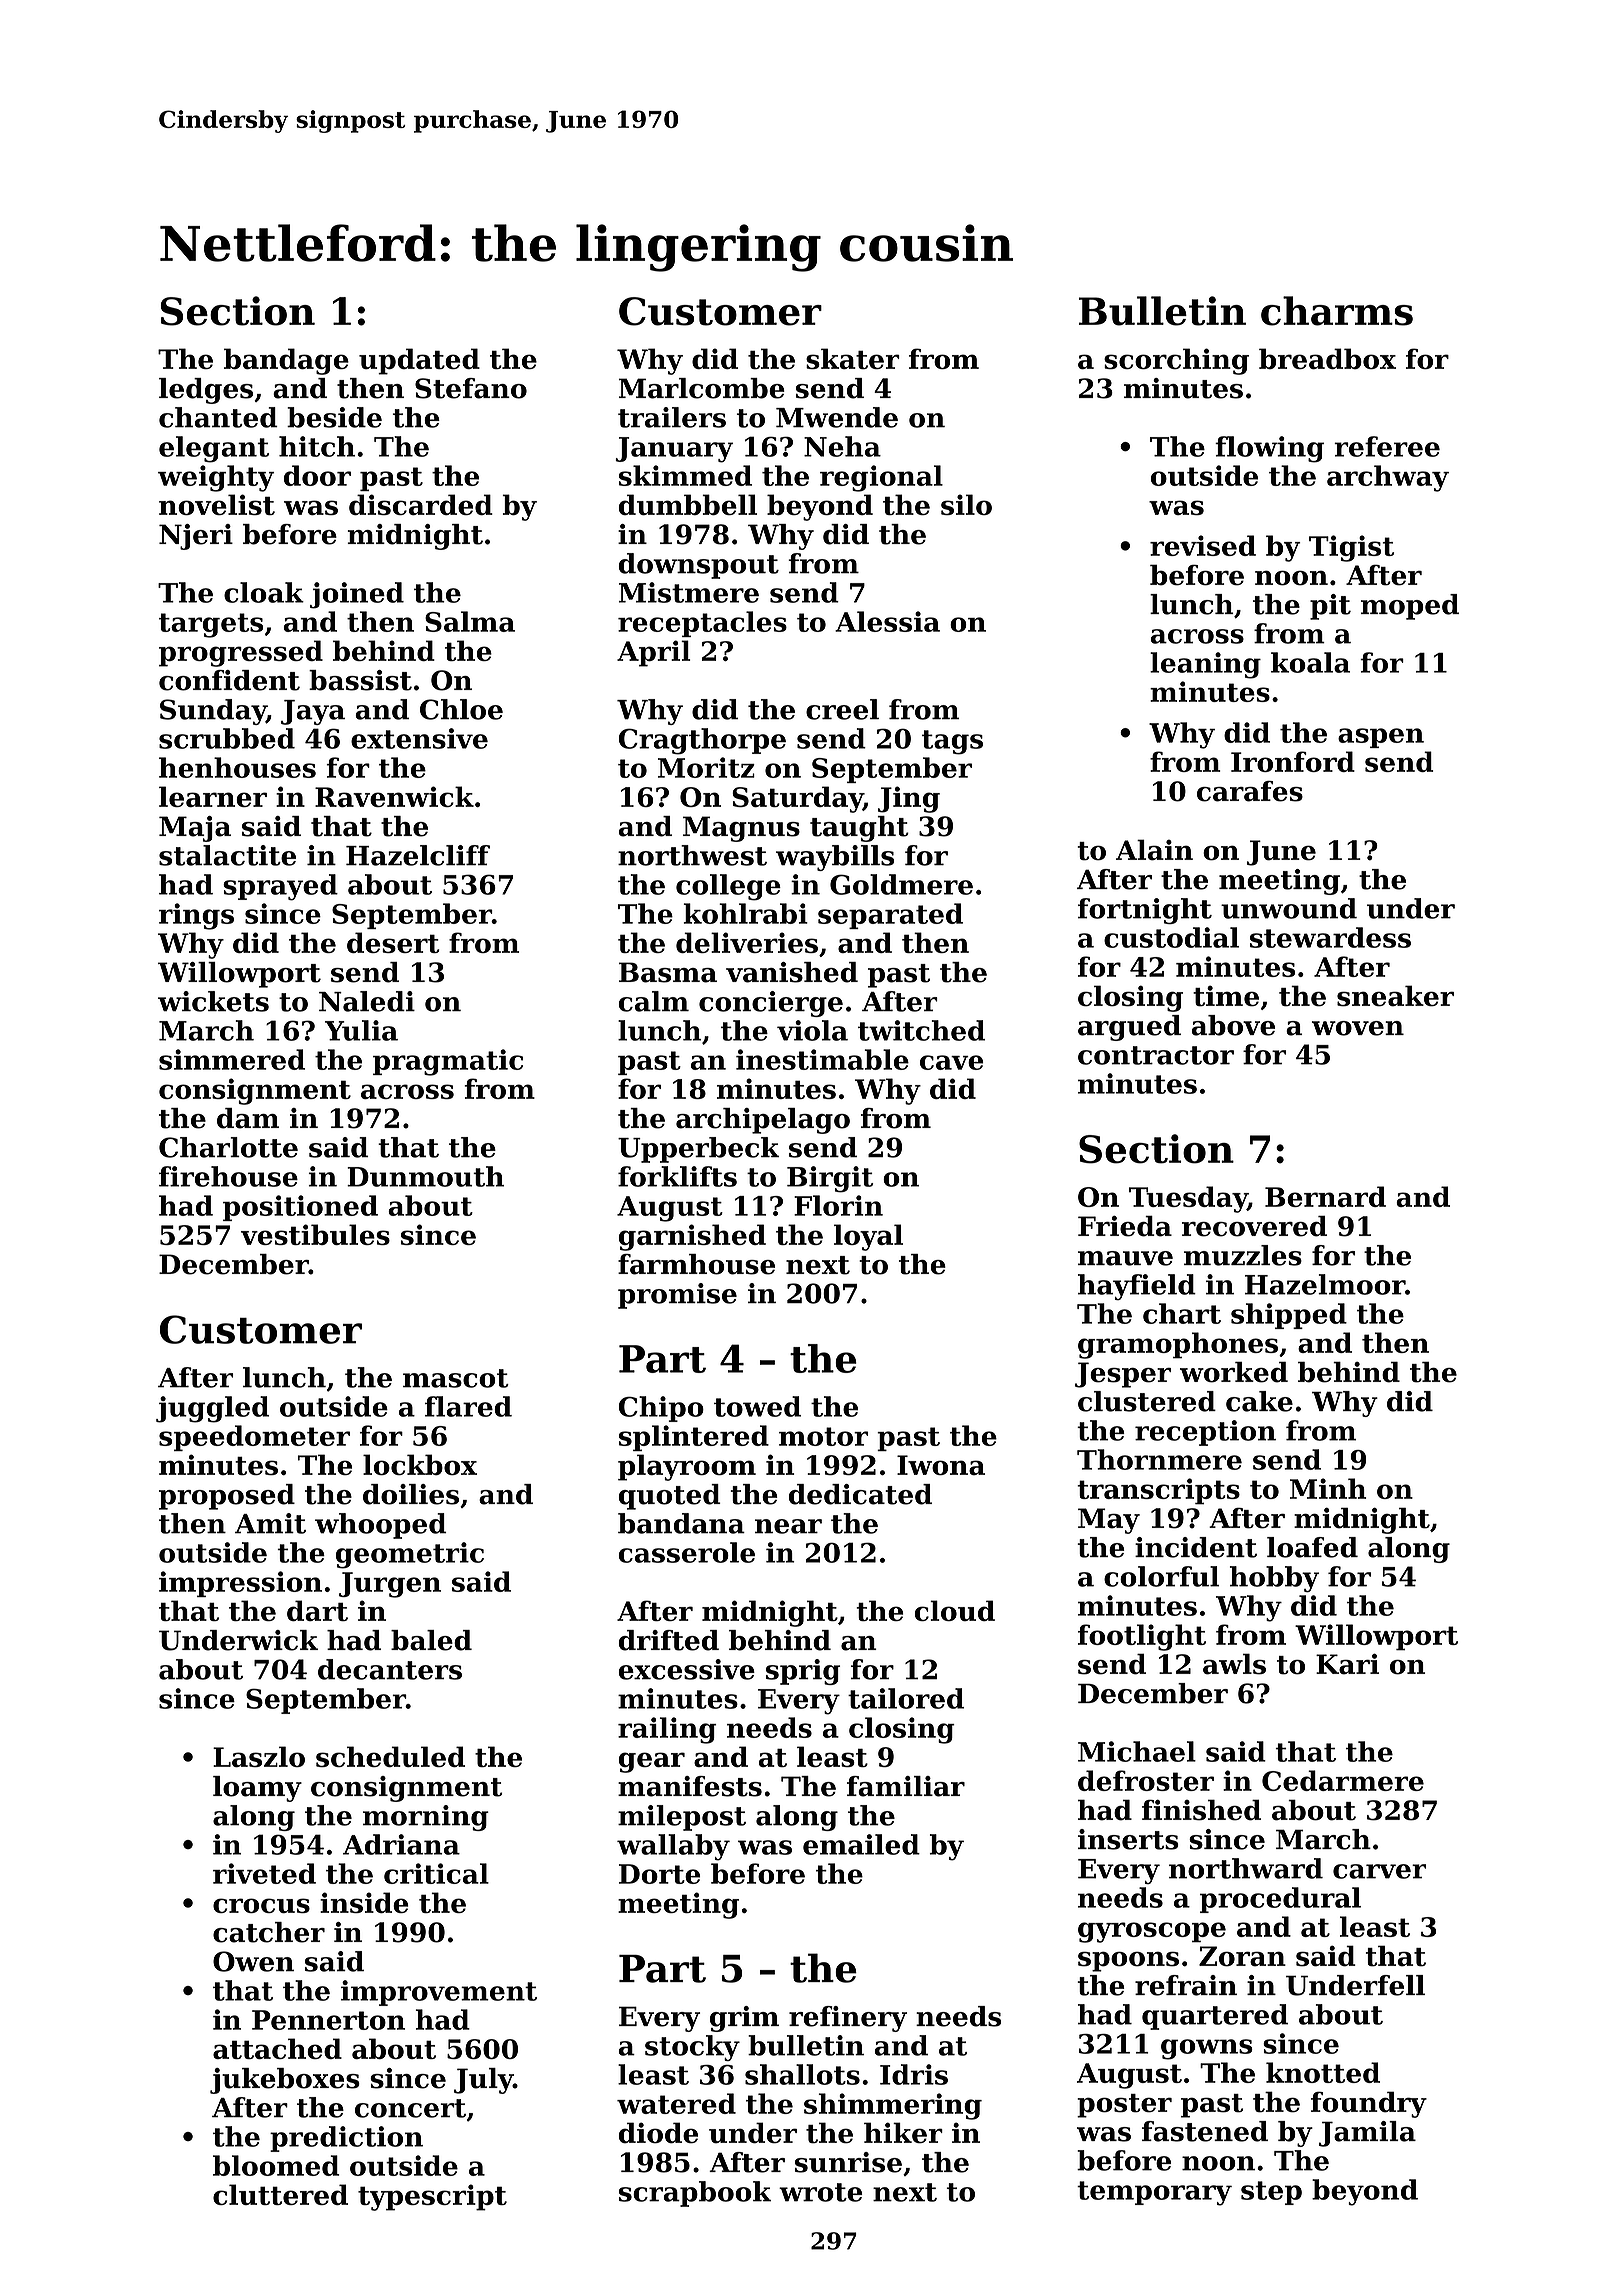  I want to click on doilies, so click(411, 1494).
